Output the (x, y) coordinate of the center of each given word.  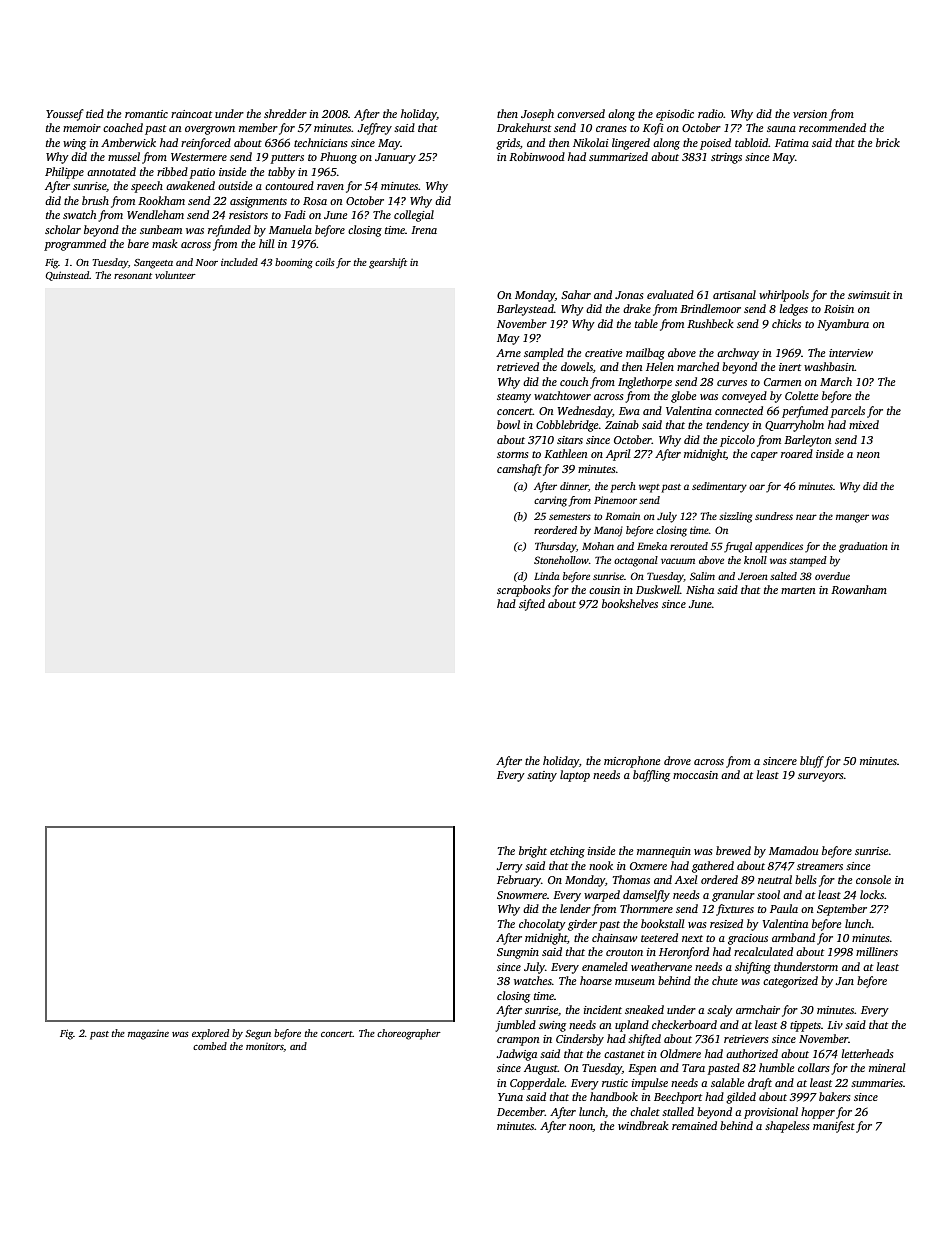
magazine (148, 1035)
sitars (570, 440)
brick (888, 142)
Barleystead (525, 310)
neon (868, 455)
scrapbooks (524, 591)
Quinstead (67, 276)
